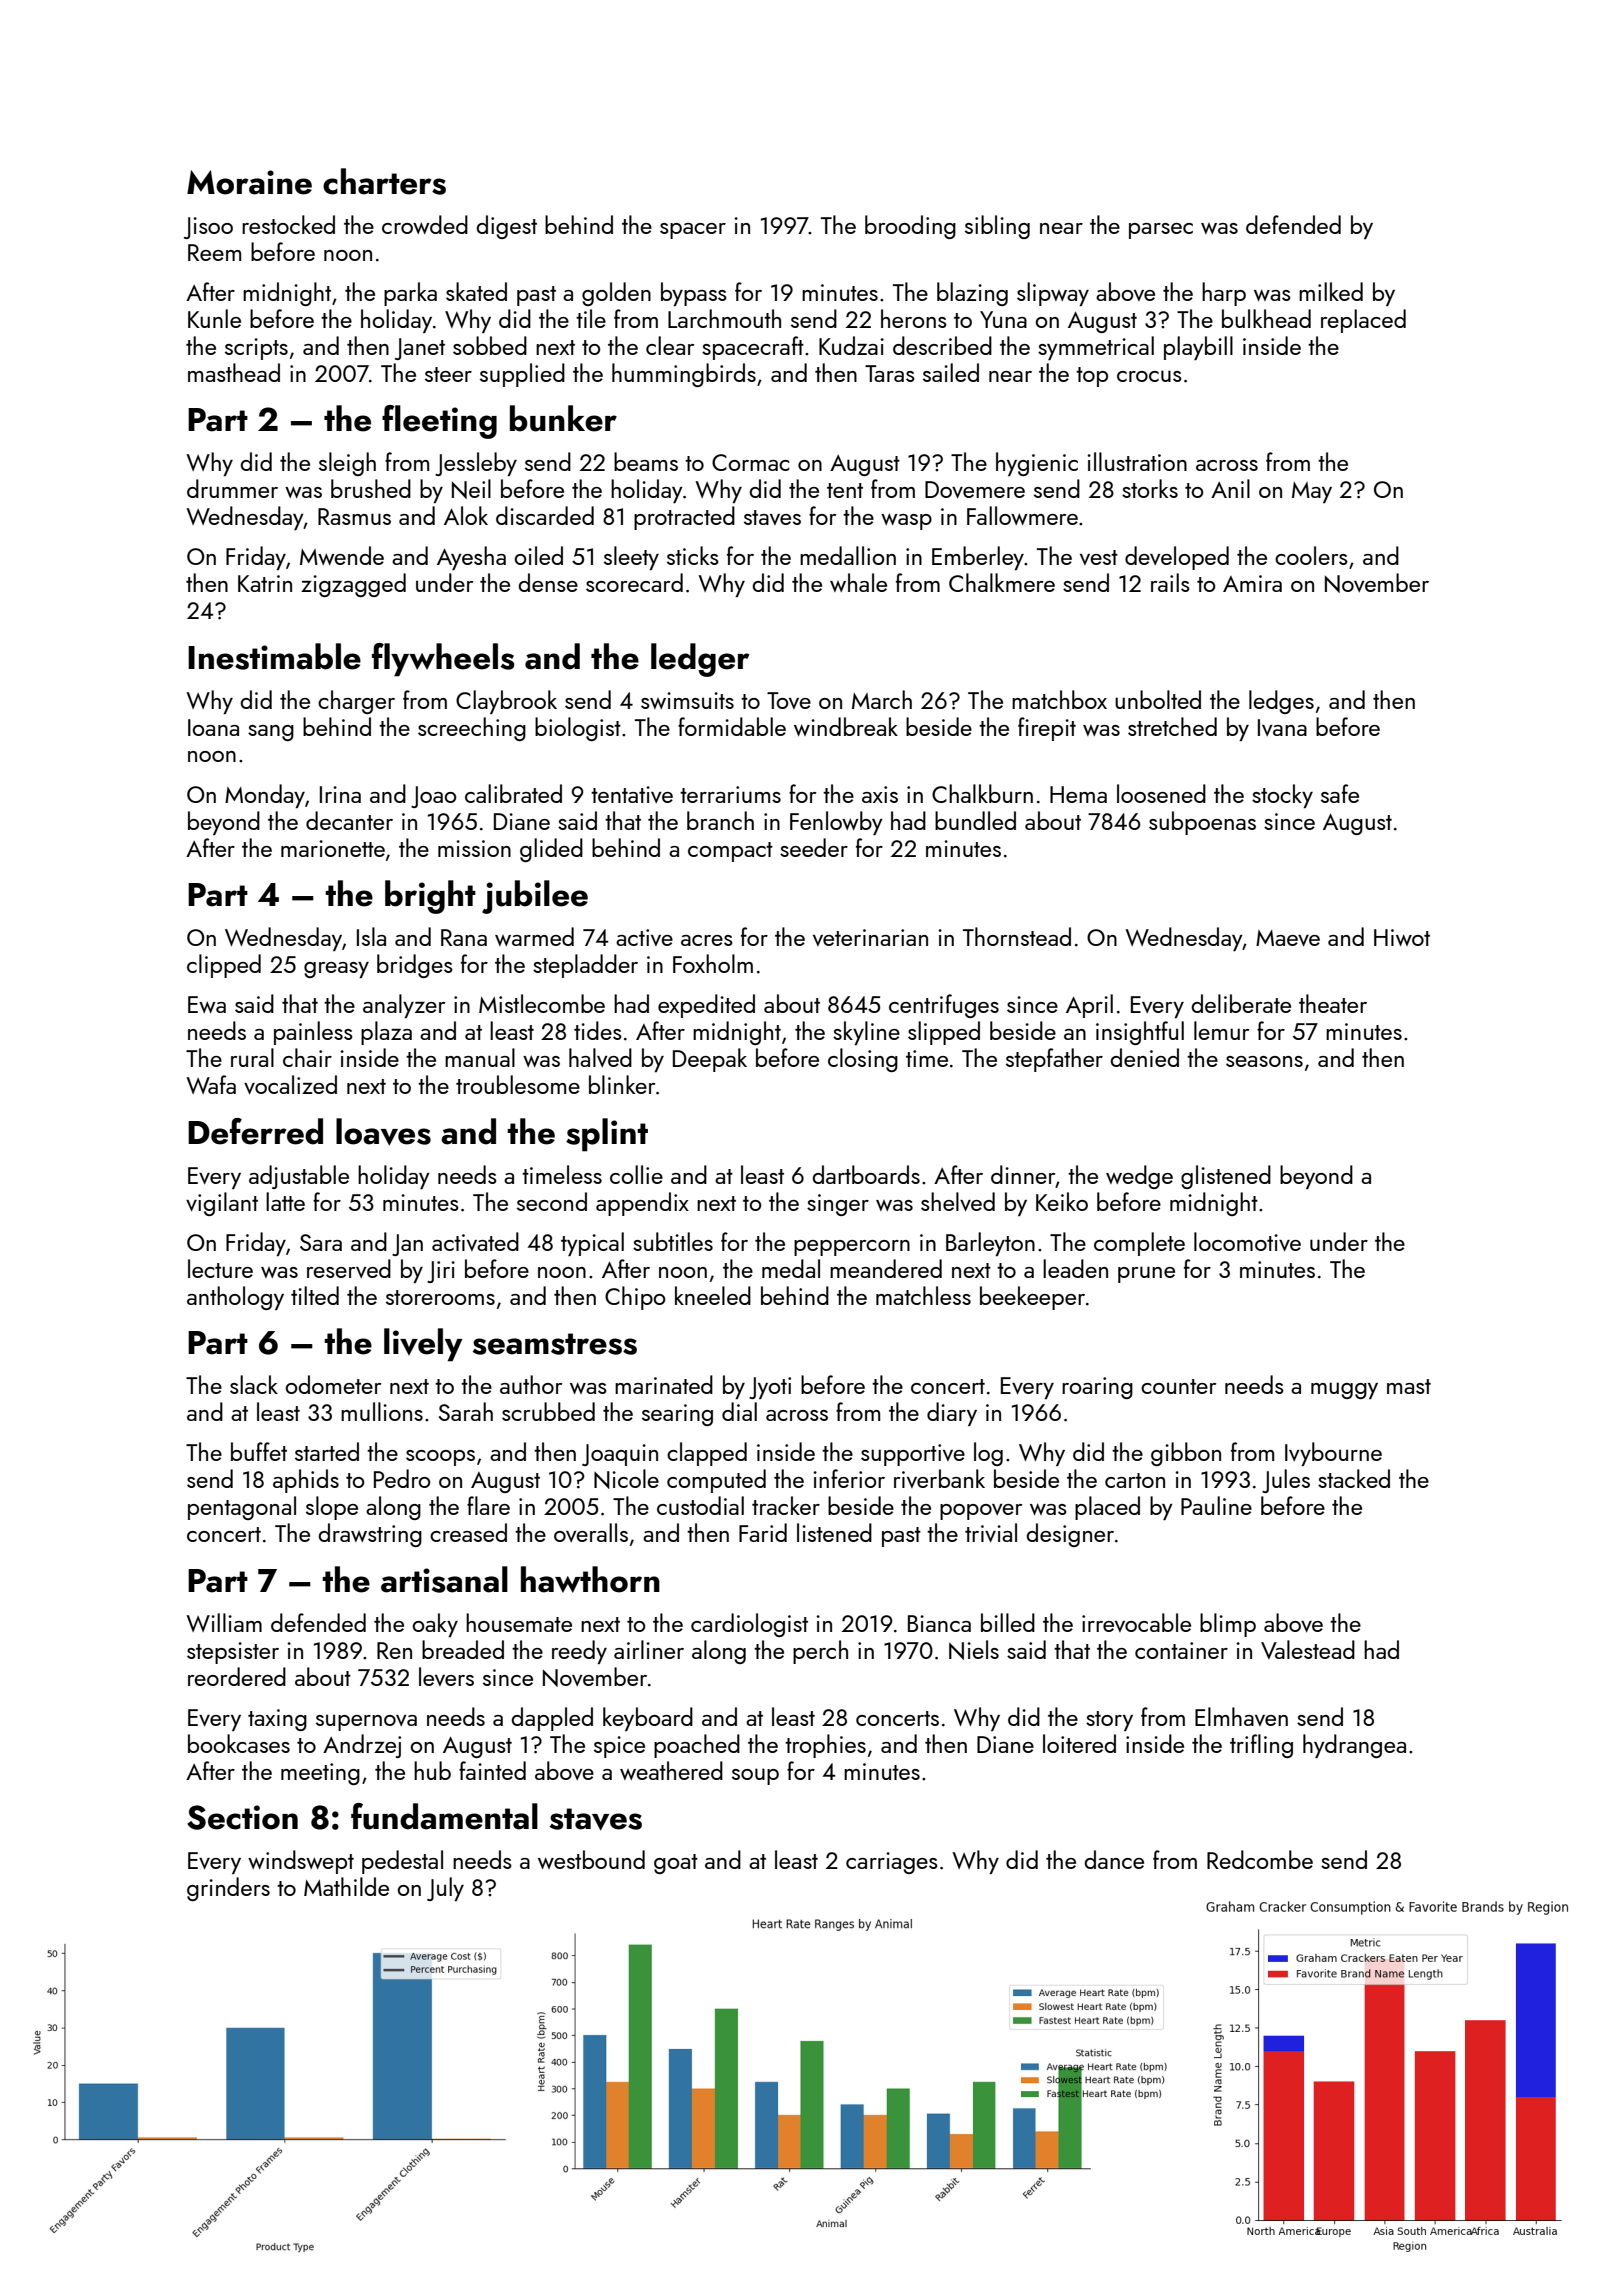  What do you see at coordinates (249, 182) in the image?
I see `Moraine` at bounding box center [249, 182].
